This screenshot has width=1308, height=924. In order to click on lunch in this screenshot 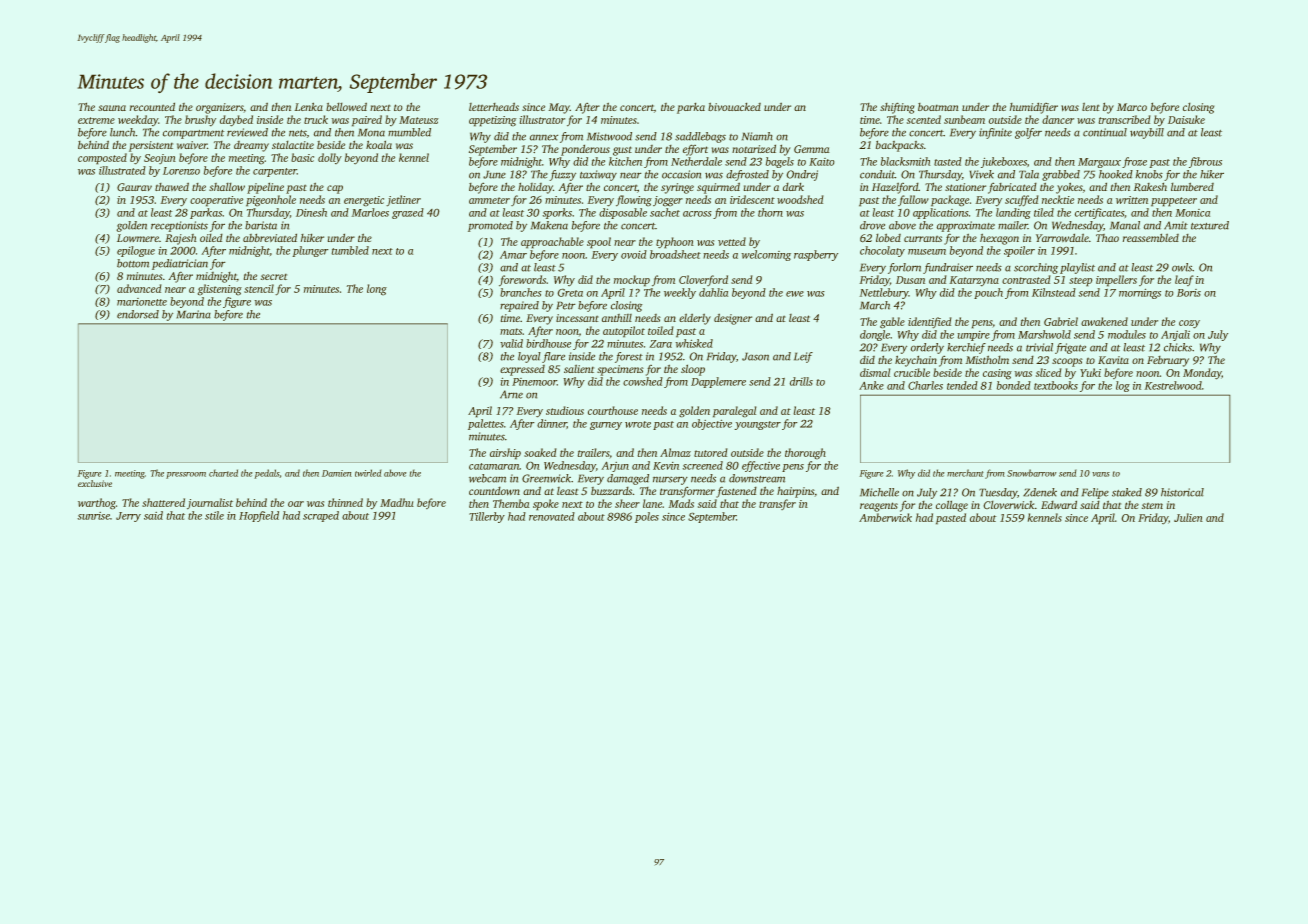, I will do `click(123, 132)`.
